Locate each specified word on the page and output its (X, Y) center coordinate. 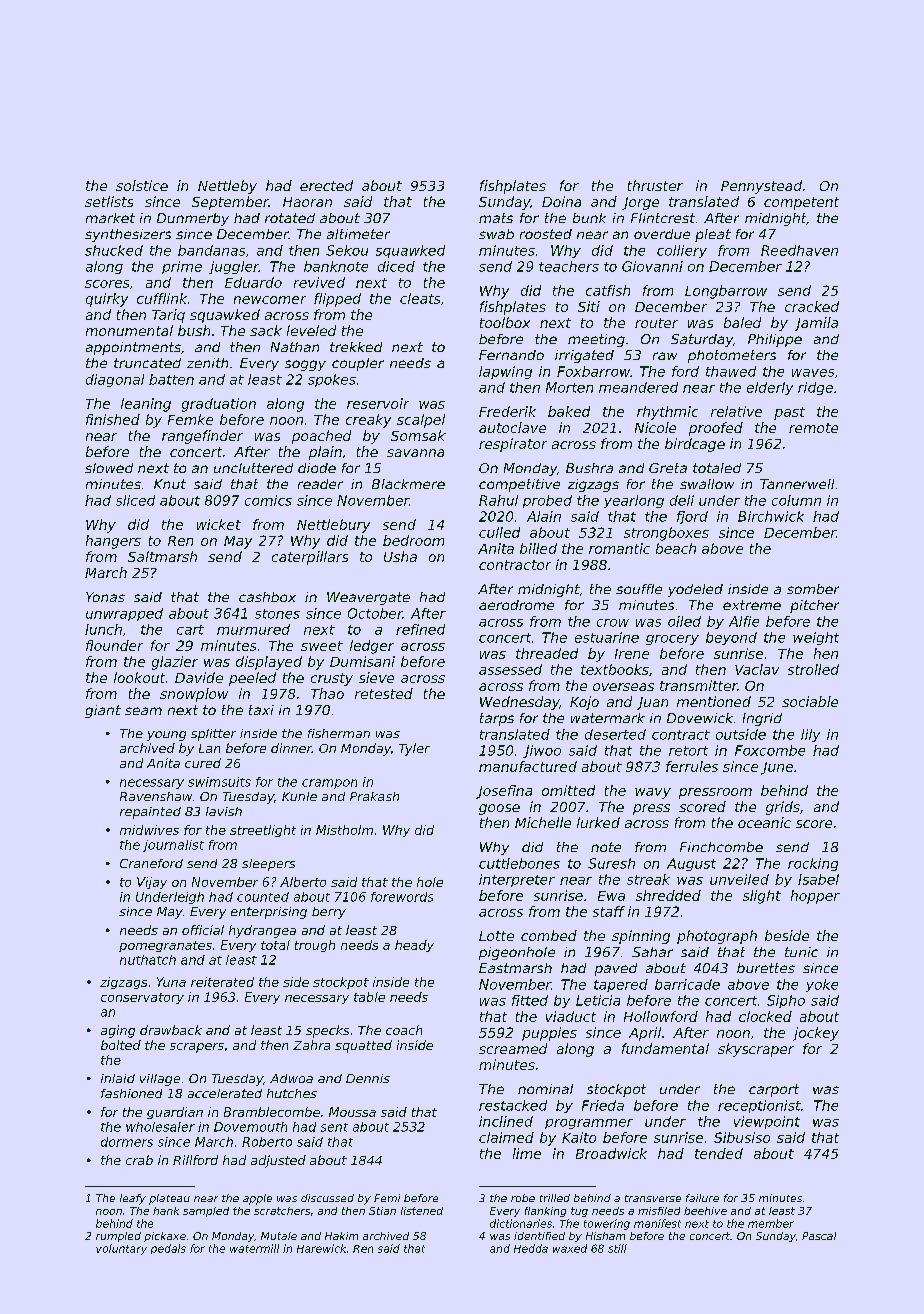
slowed (109, 468)
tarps (497, 719)
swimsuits (219, 782)
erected (326, 185)
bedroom (413, 540)
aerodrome (516, 605)
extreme (752, 605)
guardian (175, 1113)
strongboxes (666, 534)
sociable (810, 701)
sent (334, 1127)
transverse (653, 1198)
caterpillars (310, 558)
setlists (109, 201)
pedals (168, 1249)
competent (801, 203)
